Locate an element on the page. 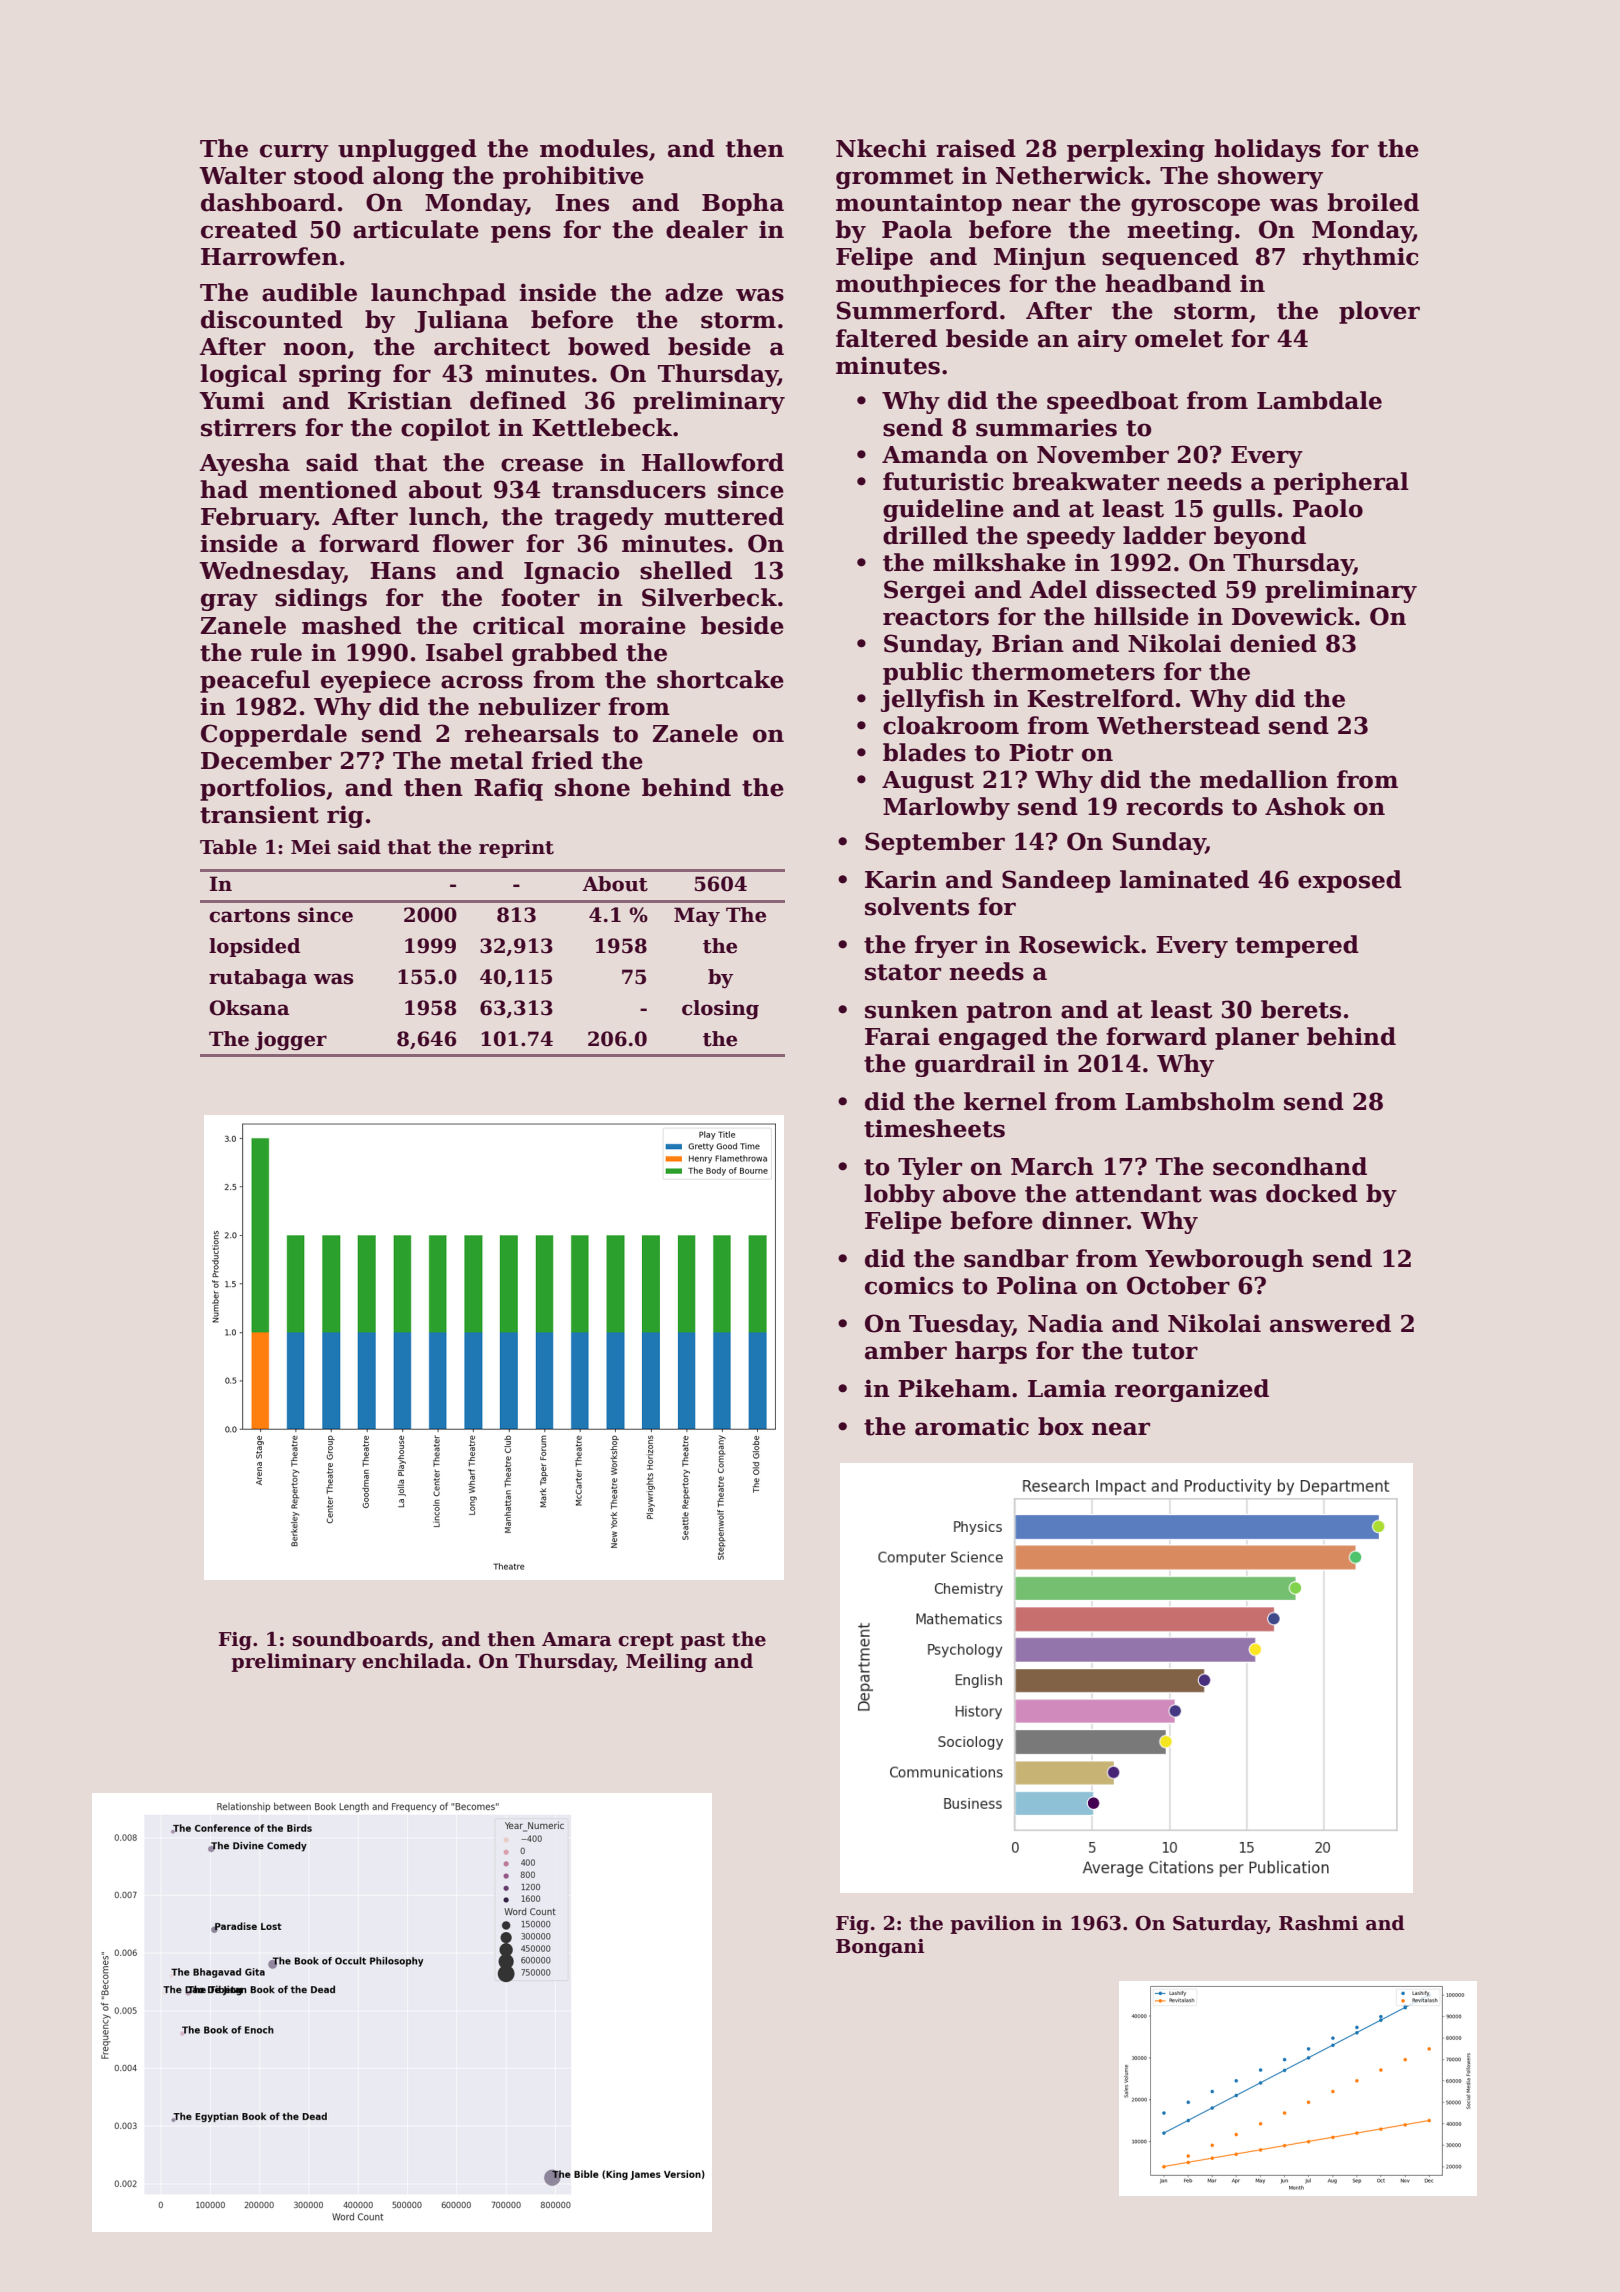  docked is located at coordinates (1312, 1193).
